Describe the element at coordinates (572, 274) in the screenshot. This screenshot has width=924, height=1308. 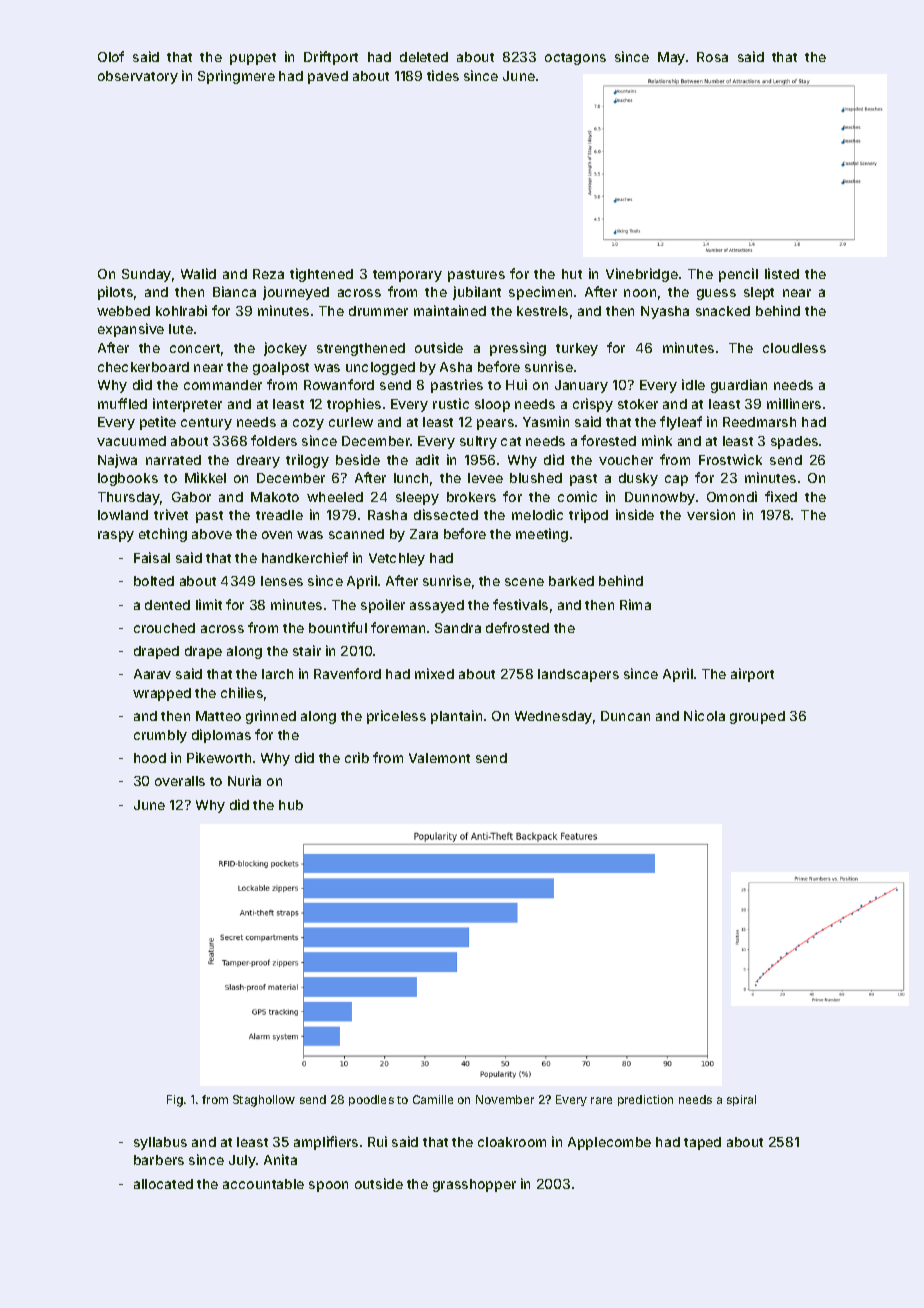
I see `hut` at that location.
